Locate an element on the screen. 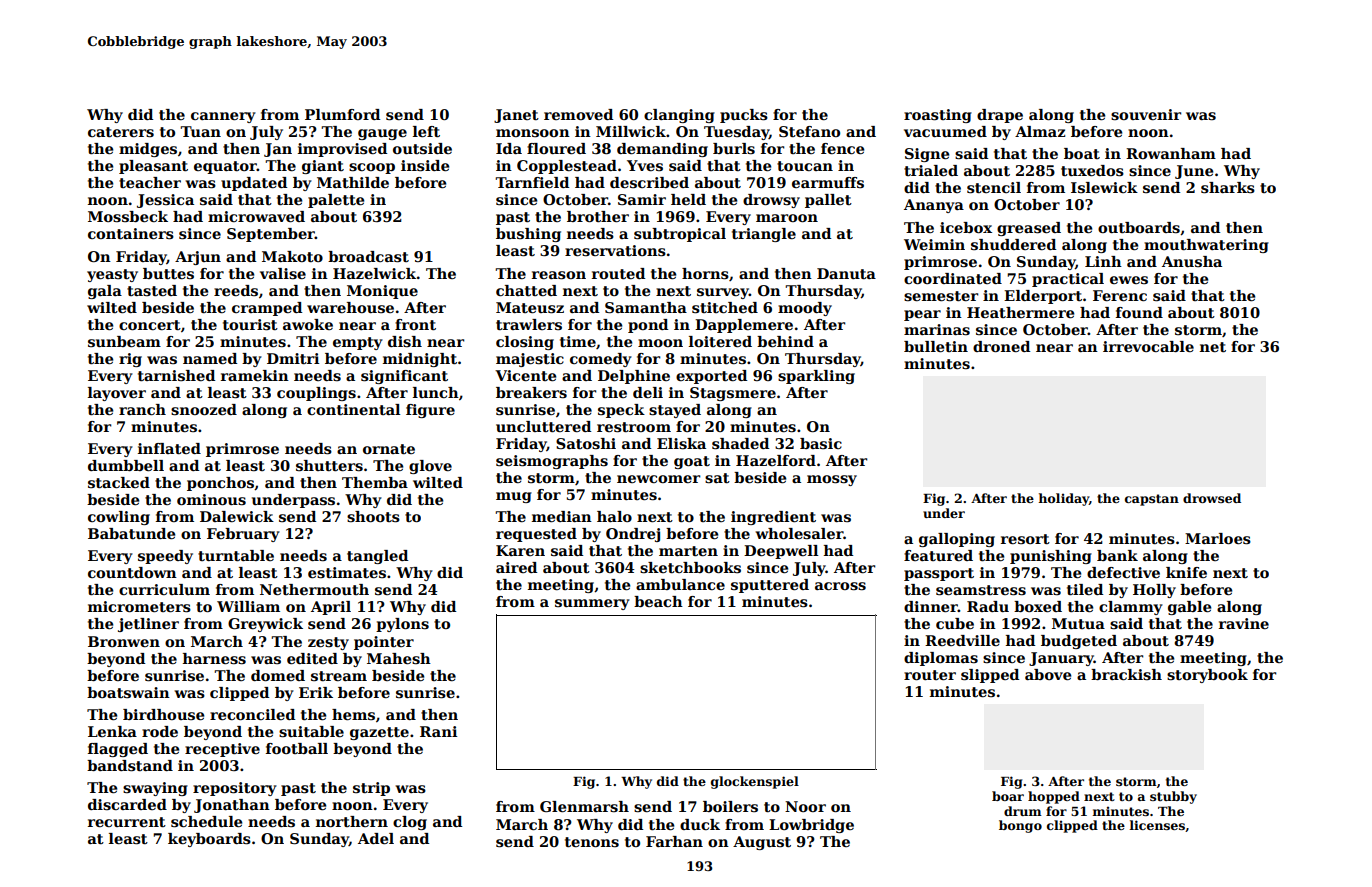 The width and height of the screenshot is (1372, 887). Ferenc is located at coordinates (1120, 295).
